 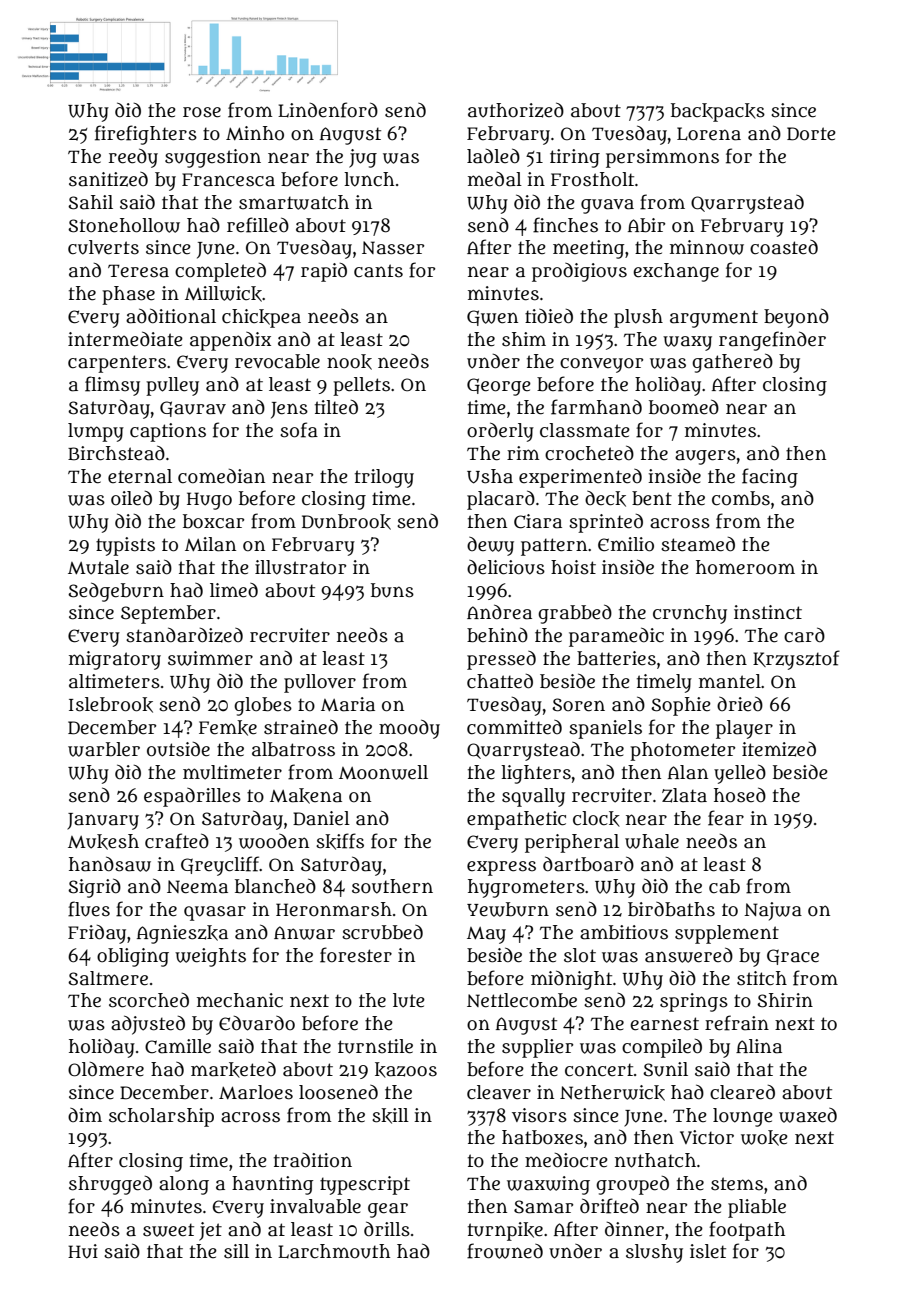 I want to click on waxy, so click(x=687, y=343).
